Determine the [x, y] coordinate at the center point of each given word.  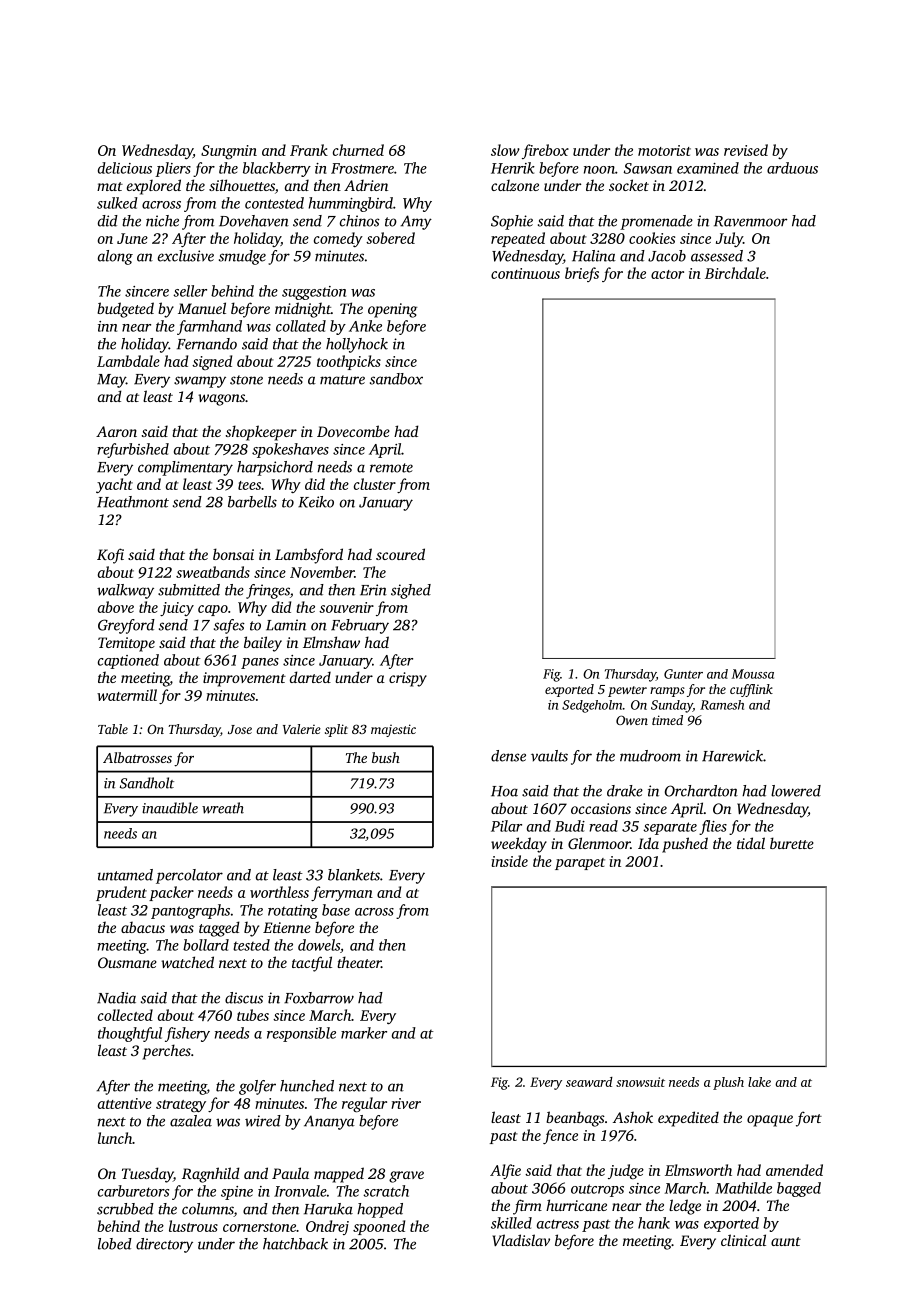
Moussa [753, 674]
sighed [411, 591]
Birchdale [735, 273]
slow [505, 150]
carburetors [133, 1191]
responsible [301, 1034]
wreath [223, 808]
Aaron [116, 431]
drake [625, 791]
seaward [589, 1082]
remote [391, 468]
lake [759, 1082]
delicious [125, 168]
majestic [393, 730]
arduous [792, 168]
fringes [268, 591]
